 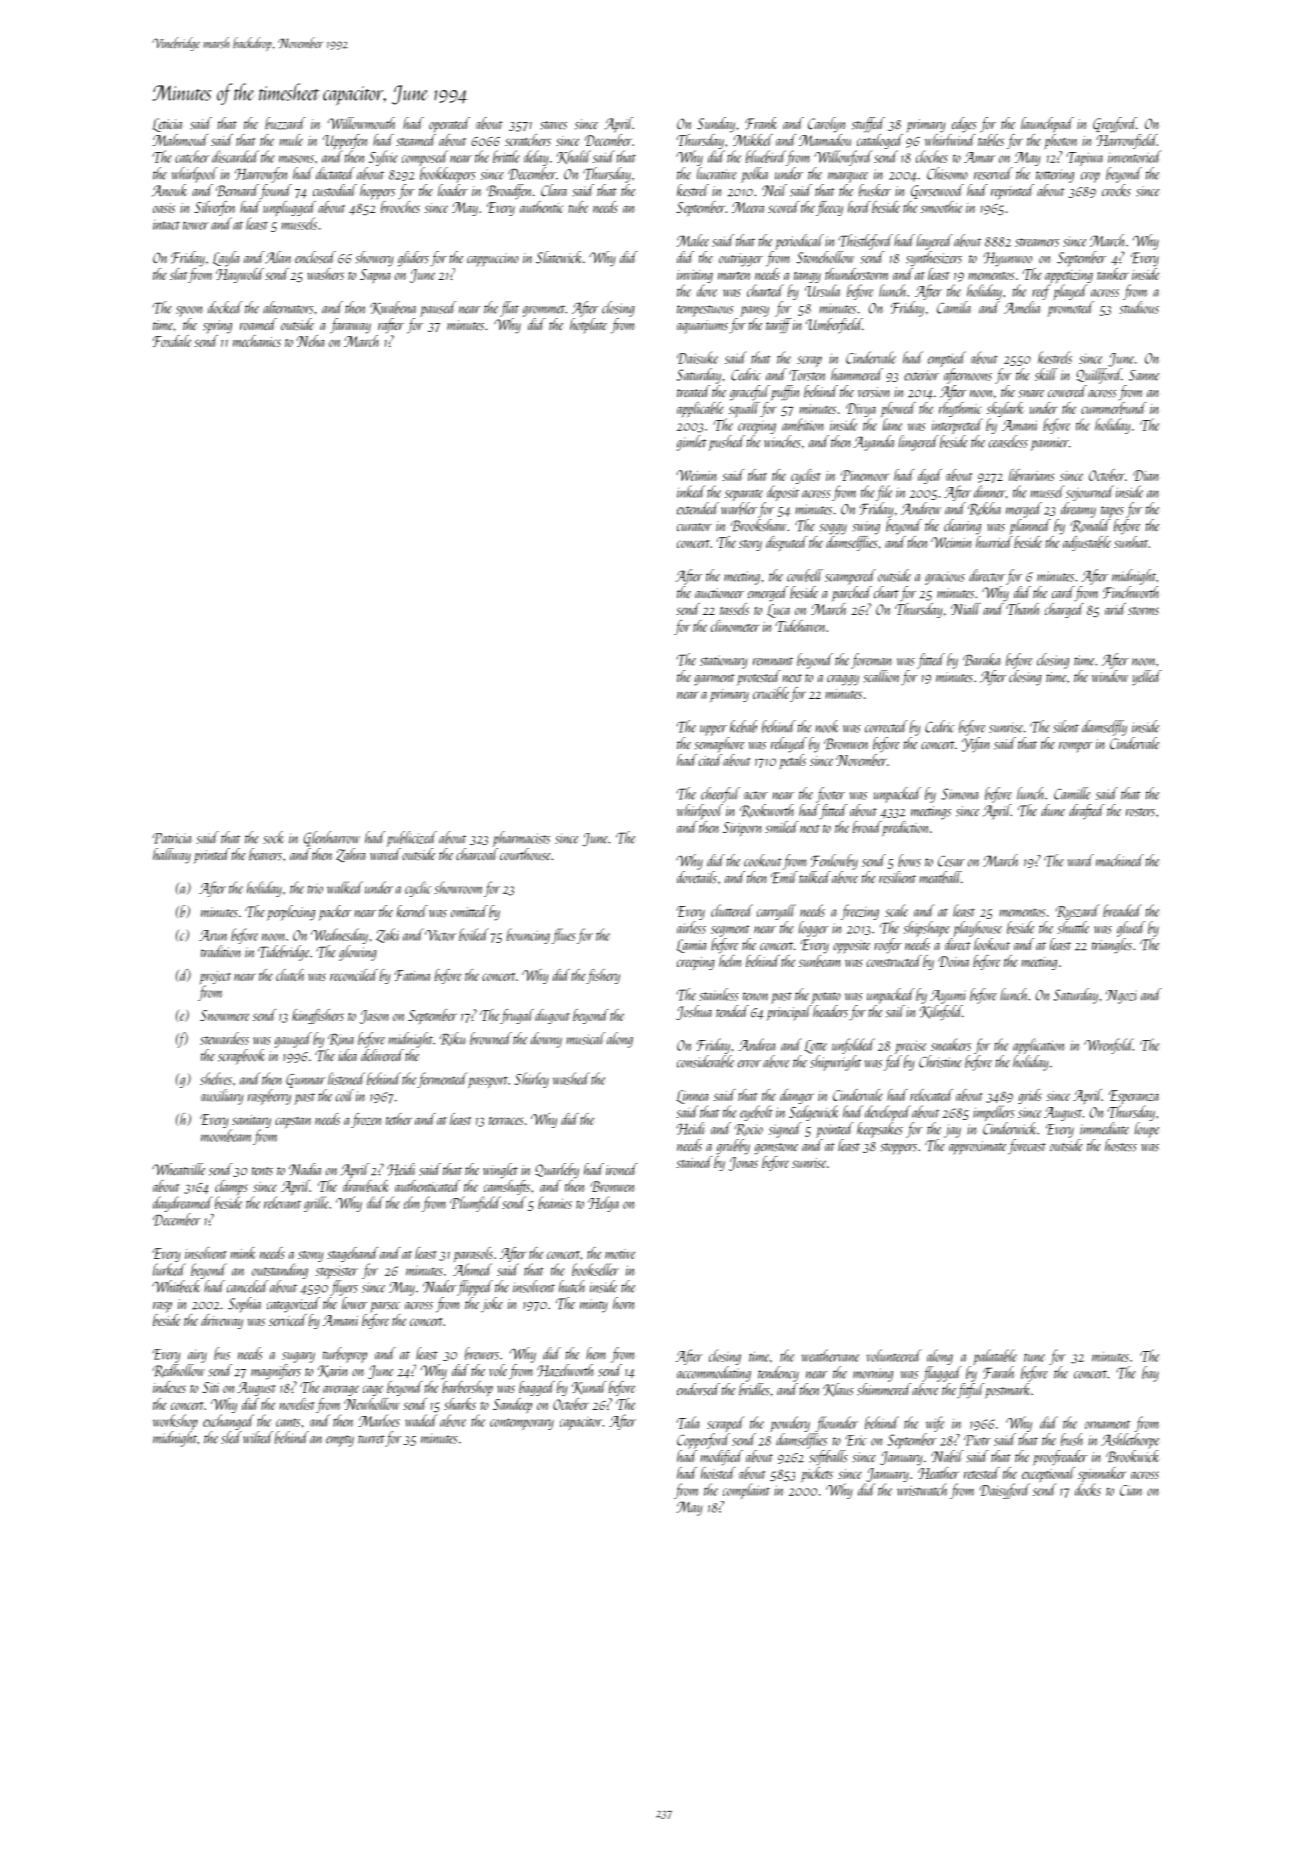 What do you see at coordinates (1131, 1490) in the document?
I see `Cian` at bounding box center [1131, 1490].
